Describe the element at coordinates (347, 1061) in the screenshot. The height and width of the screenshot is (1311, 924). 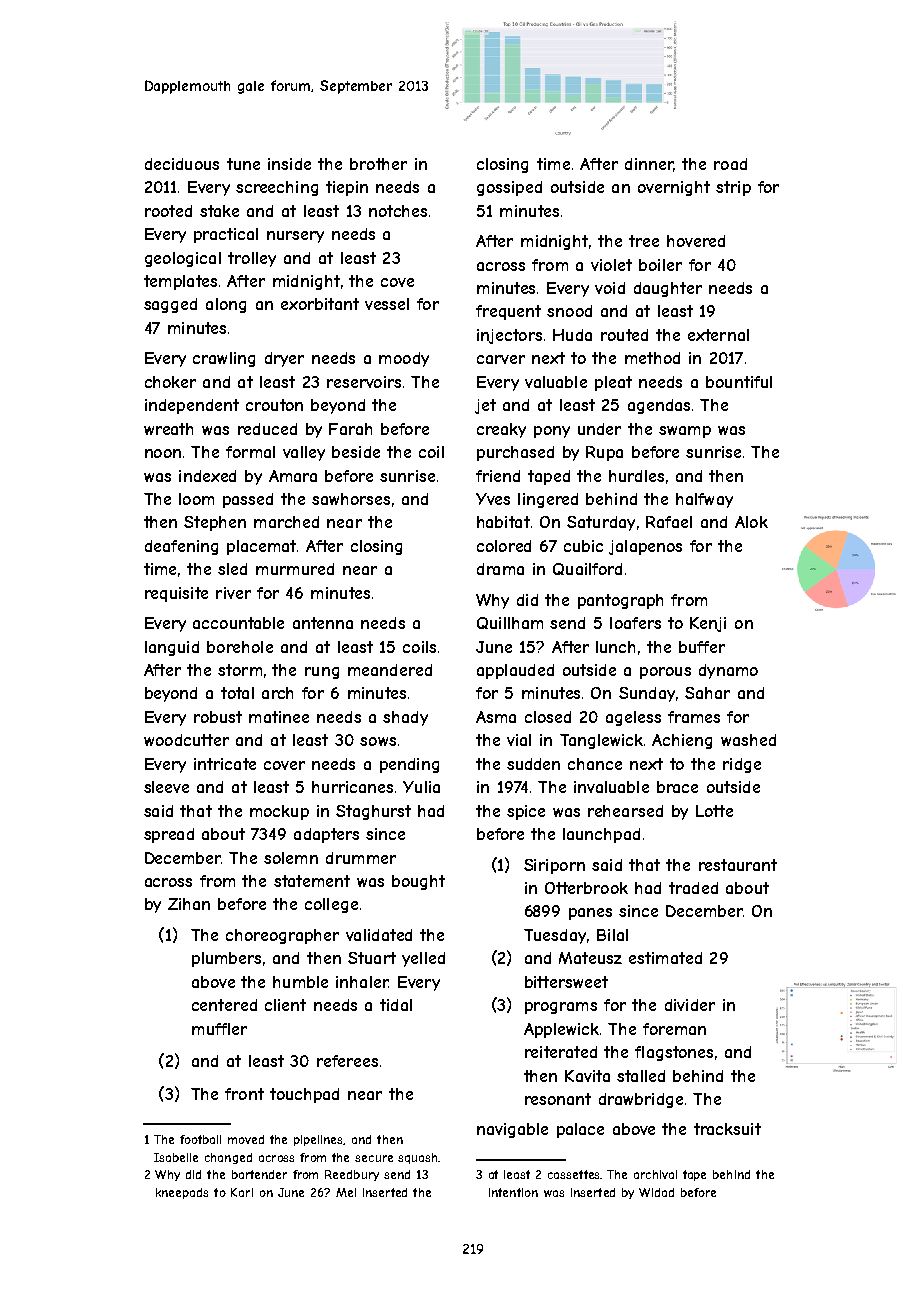
I see `referees` at that location.
